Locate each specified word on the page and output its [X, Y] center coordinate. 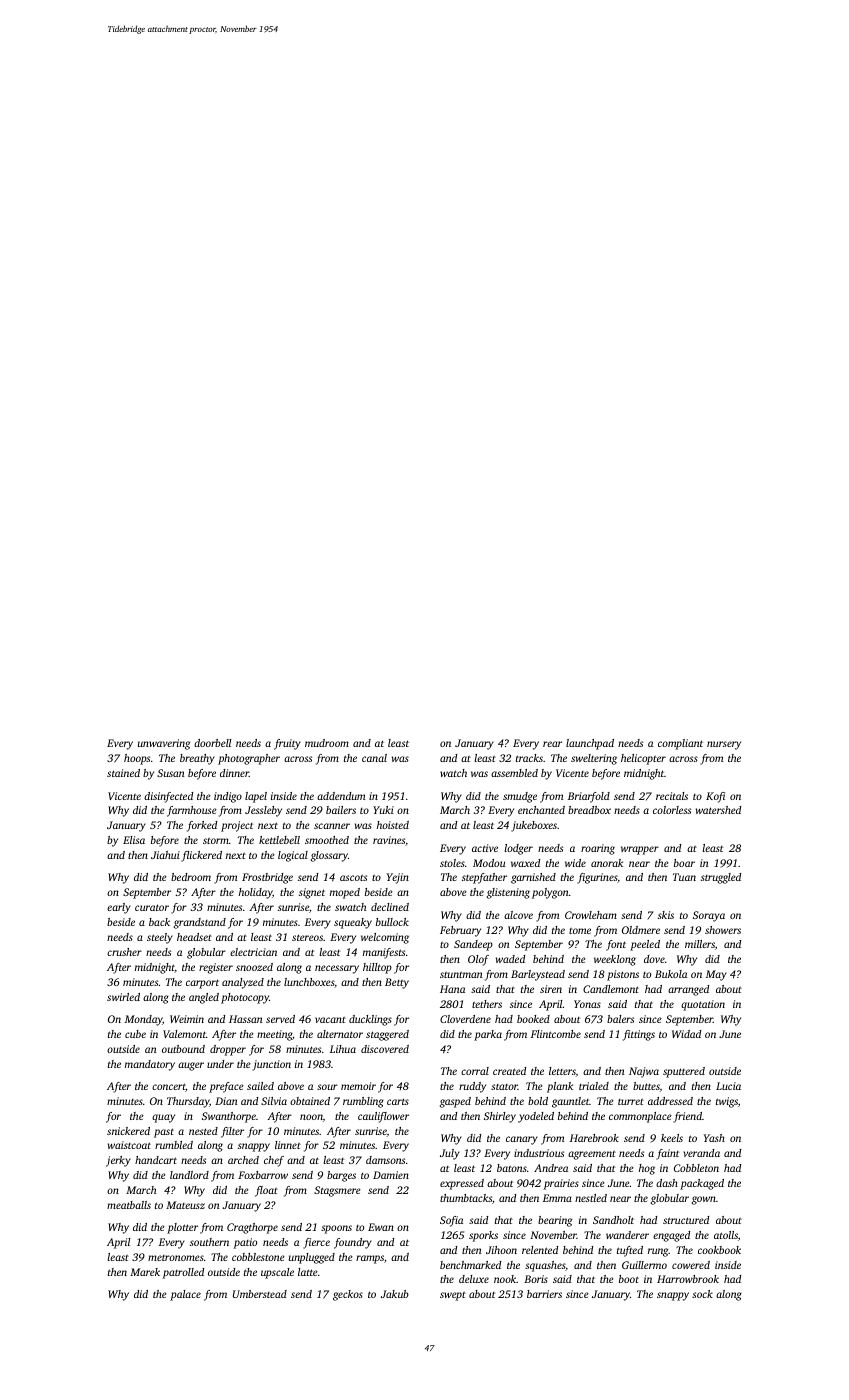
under [220, 1064]
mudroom [327, 743]
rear [552, 744]
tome [580, 931]
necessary [337, 969]
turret [631, 1102]
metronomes [176, 1258]
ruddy [472, 1087]
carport [202, 984]
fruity [287, 744]
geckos [348, 1295]
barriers [544, 1294]
